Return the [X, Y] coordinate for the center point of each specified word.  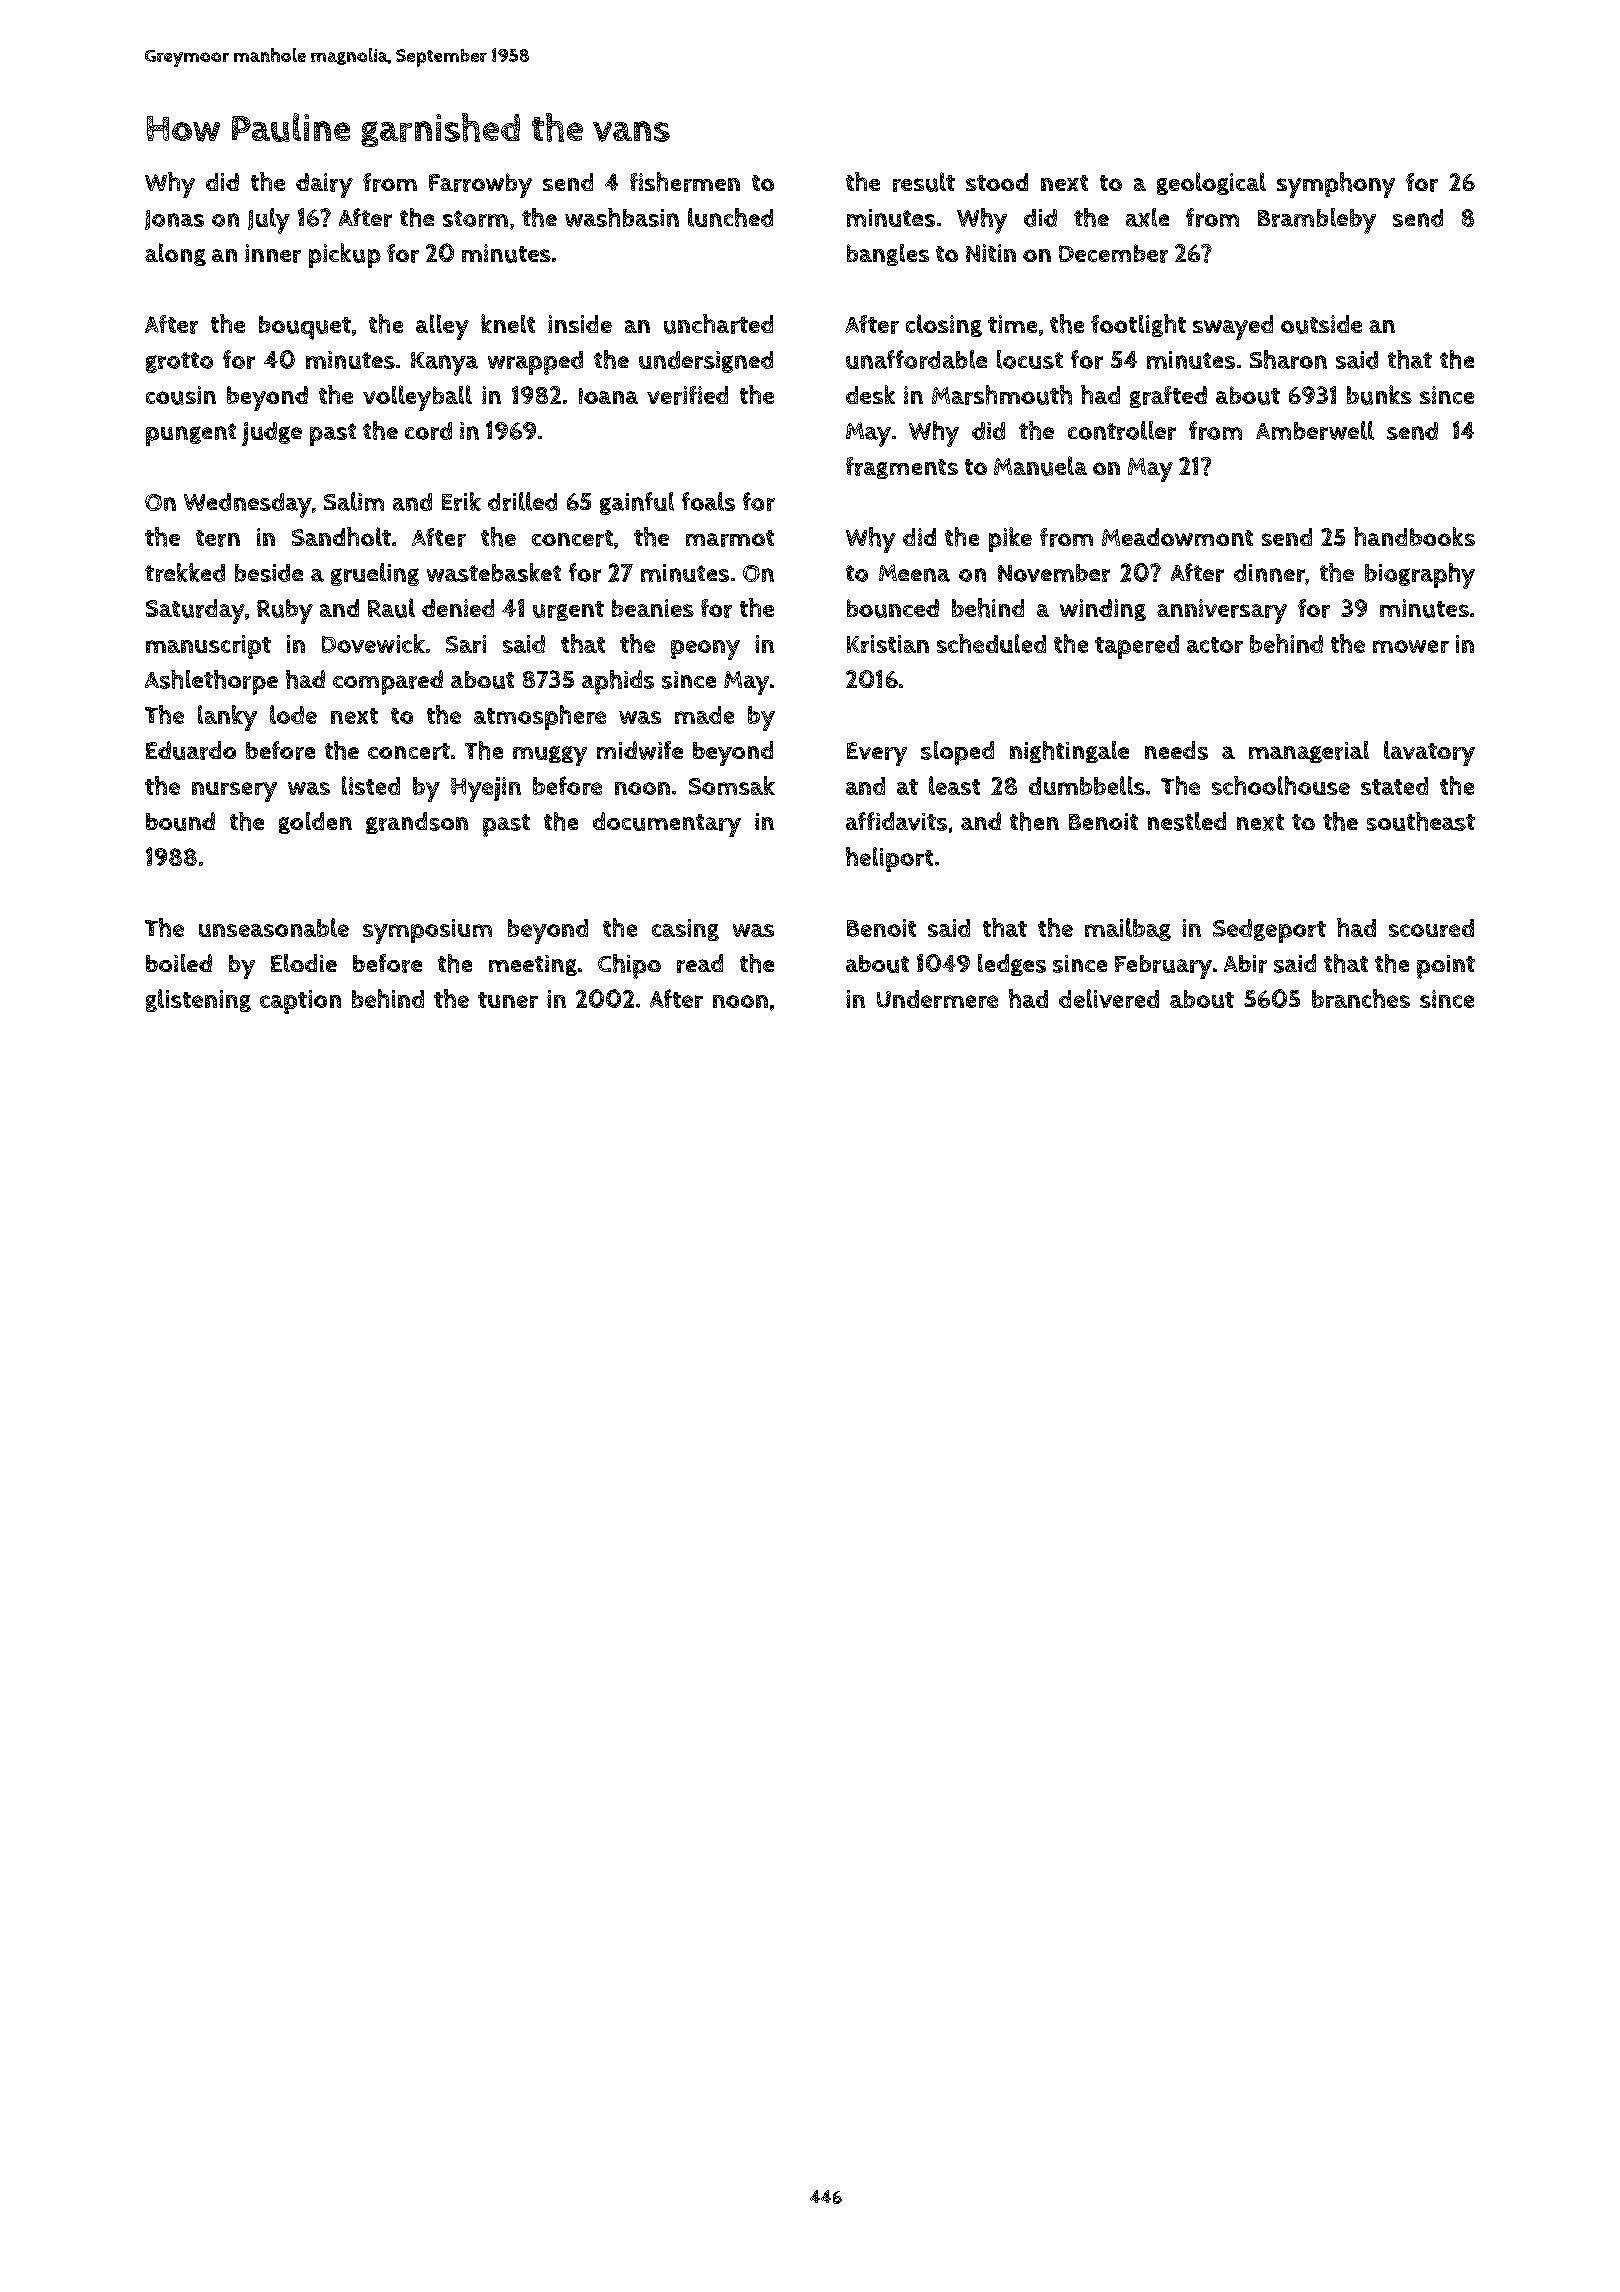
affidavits [896, 821]
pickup [345, 255]
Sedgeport [1269, 931]
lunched [730, 217]
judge [272, 434]
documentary [667, 824]
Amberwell [1315, 430]
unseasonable [274, 927]
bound [180, 821]
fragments [902, 468]
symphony [1336, 185]
